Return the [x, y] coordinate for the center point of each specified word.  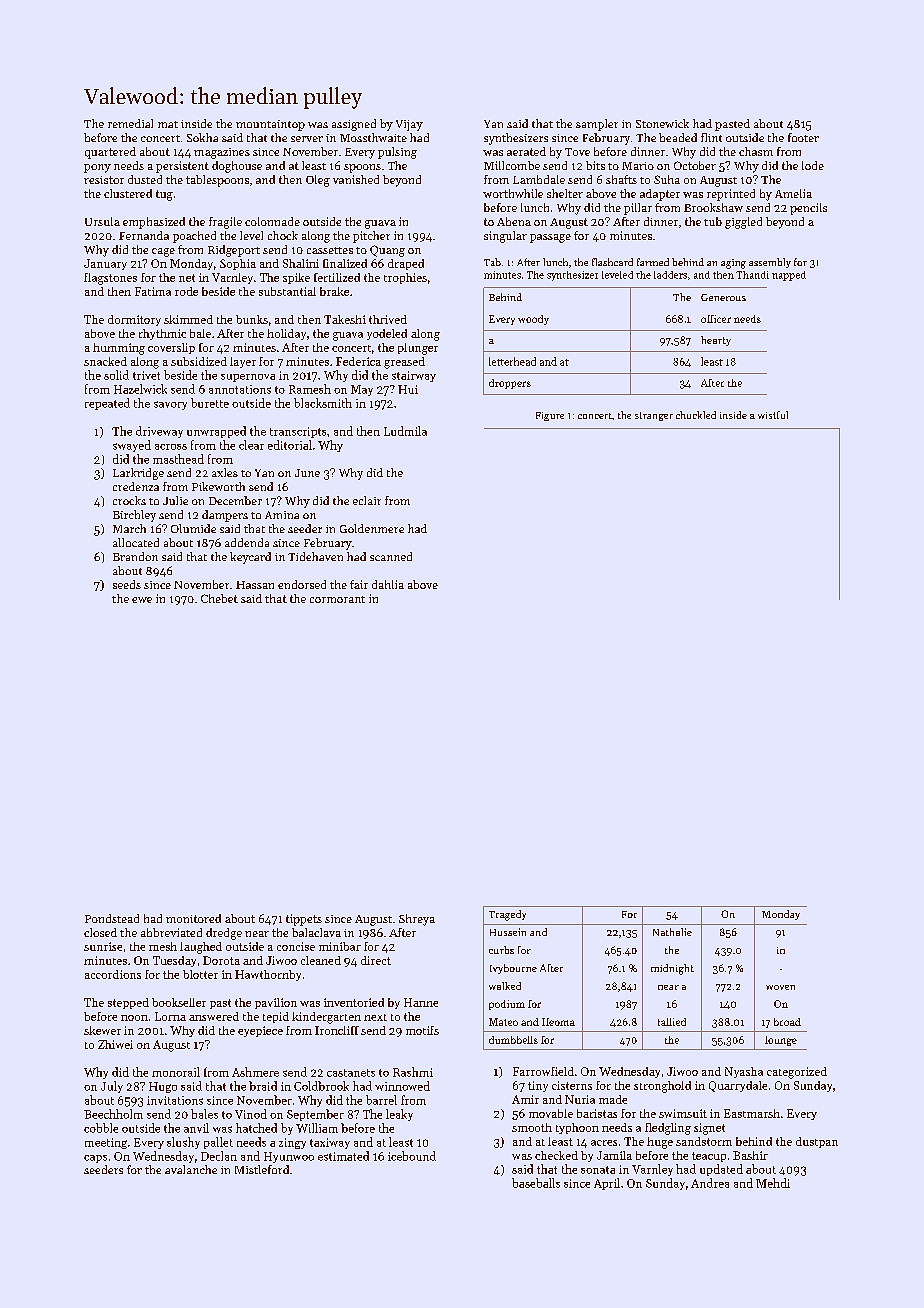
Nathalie [672, 932]
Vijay [409, 125]
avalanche [191, 1169]
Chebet [219, 598]
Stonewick [662, 123]
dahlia [388, 584]
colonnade [272, 221]
